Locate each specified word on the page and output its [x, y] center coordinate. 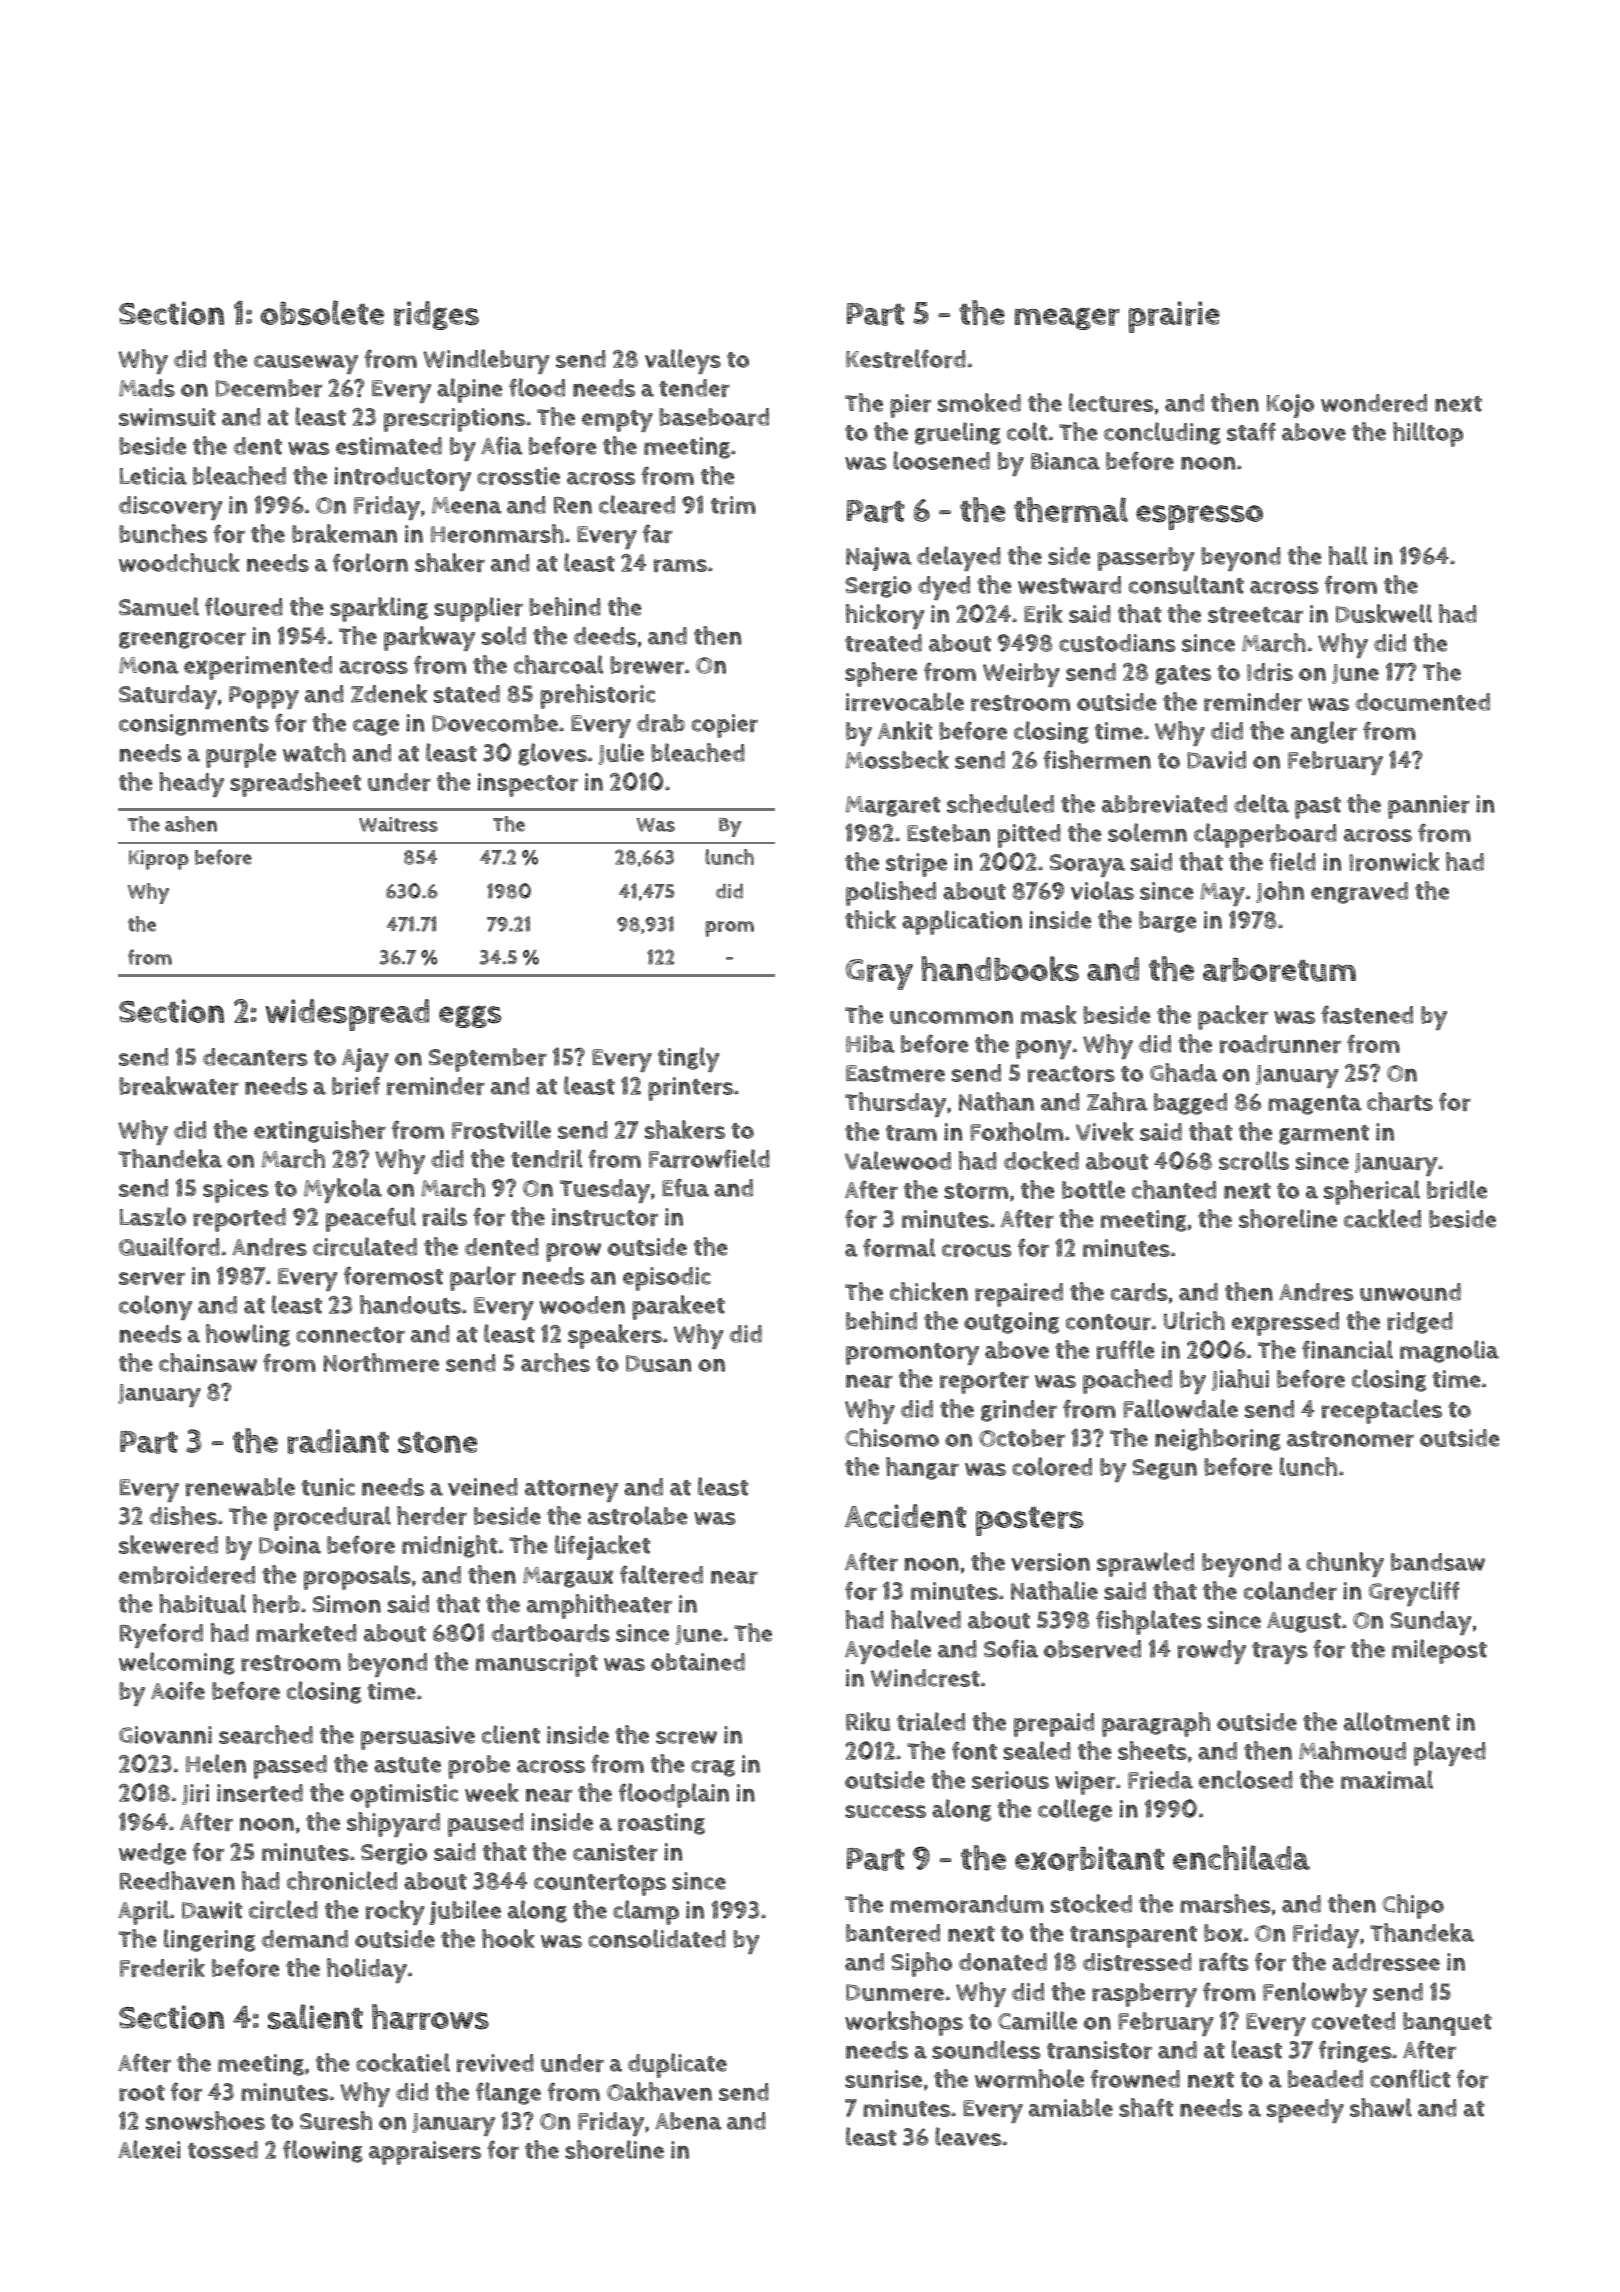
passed [290, 1767]
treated [883, 643]
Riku [868, 1721]
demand [304, 1939]
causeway [306, 364]
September [488, 1060]
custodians [1117, 643]
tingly [689, 1059]
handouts [410, 1304]
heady [191, 784]
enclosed [1246, 1779]
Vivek [1105, 1131]
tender [694, 388]
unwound [1410, 1292]
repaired [1019, 1295]
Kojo [1290, 406]
